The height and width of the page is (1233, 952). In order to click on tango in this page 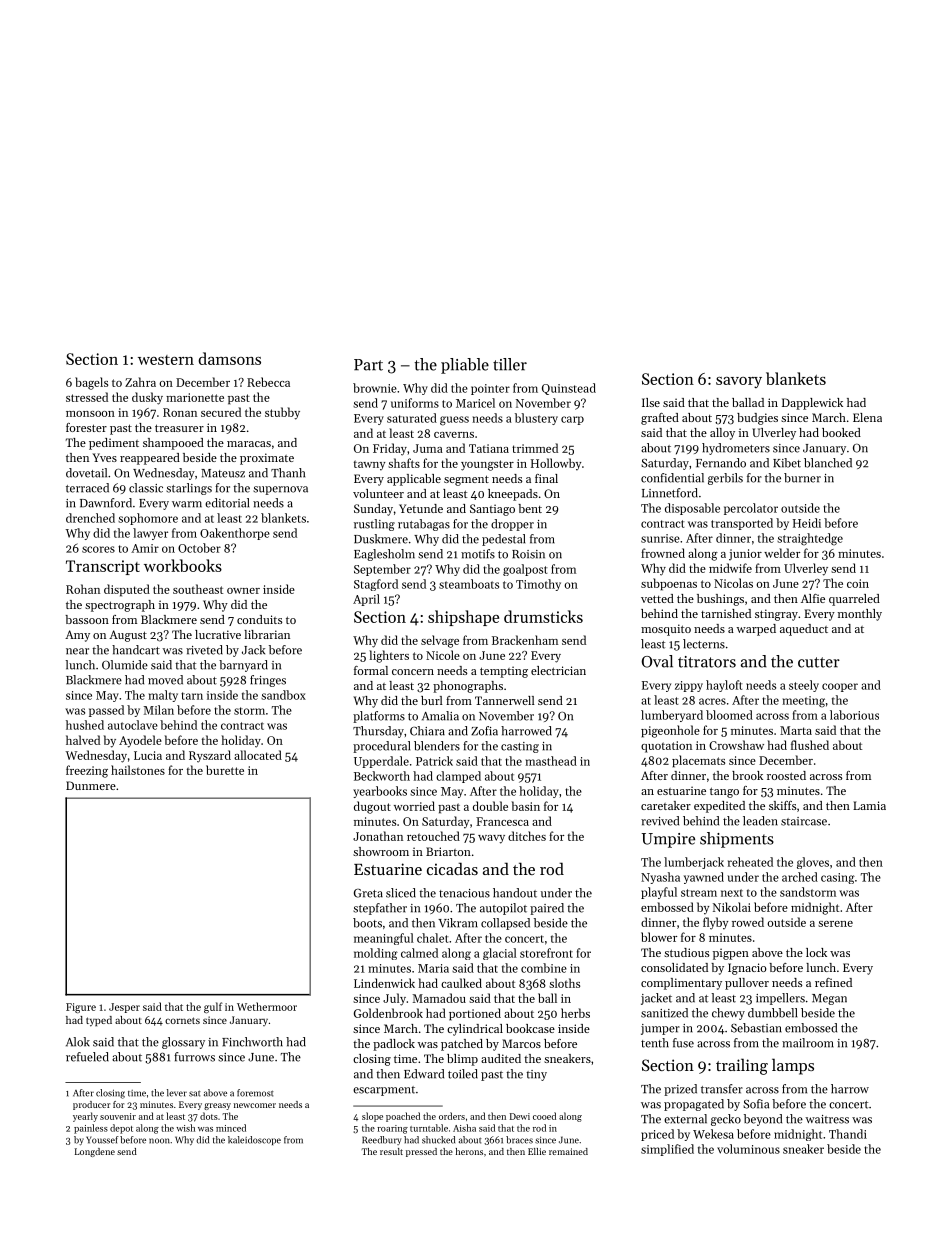, I will do `click(724, 792)`.
